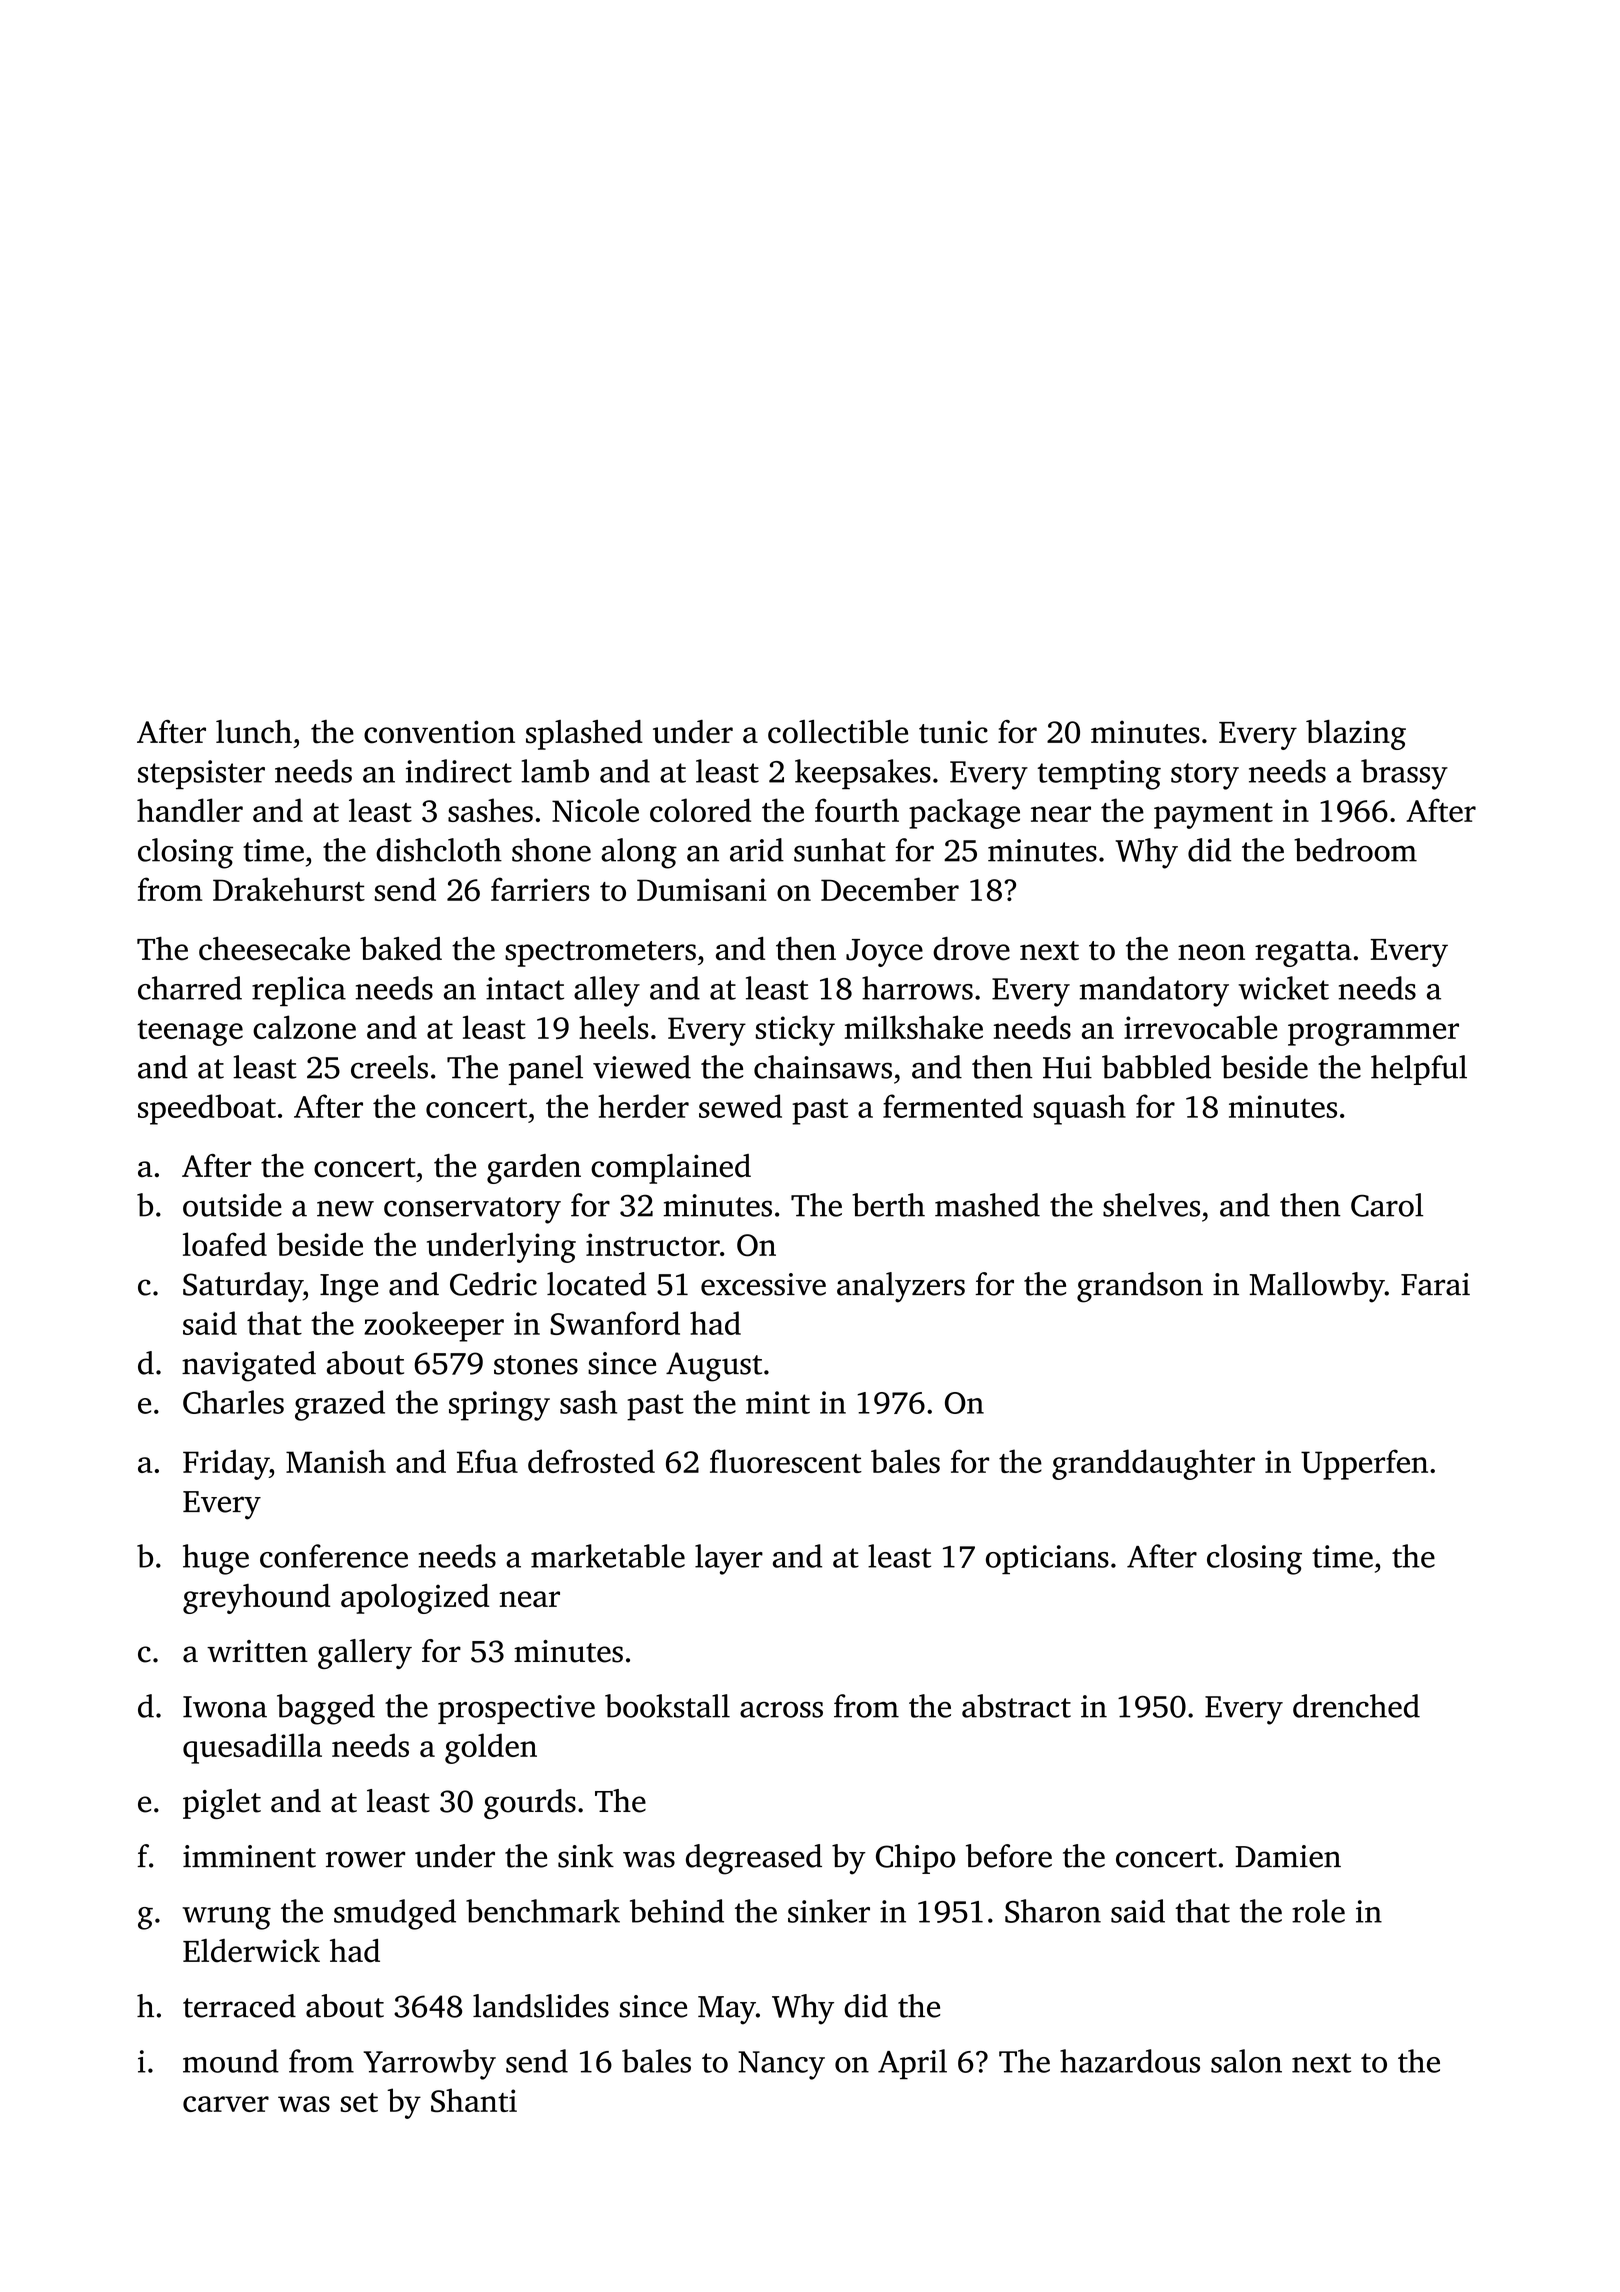  What do you see at coordinates (359, 2102) in the screenshot?
I see `set` at bounding box center [359, 2102].
